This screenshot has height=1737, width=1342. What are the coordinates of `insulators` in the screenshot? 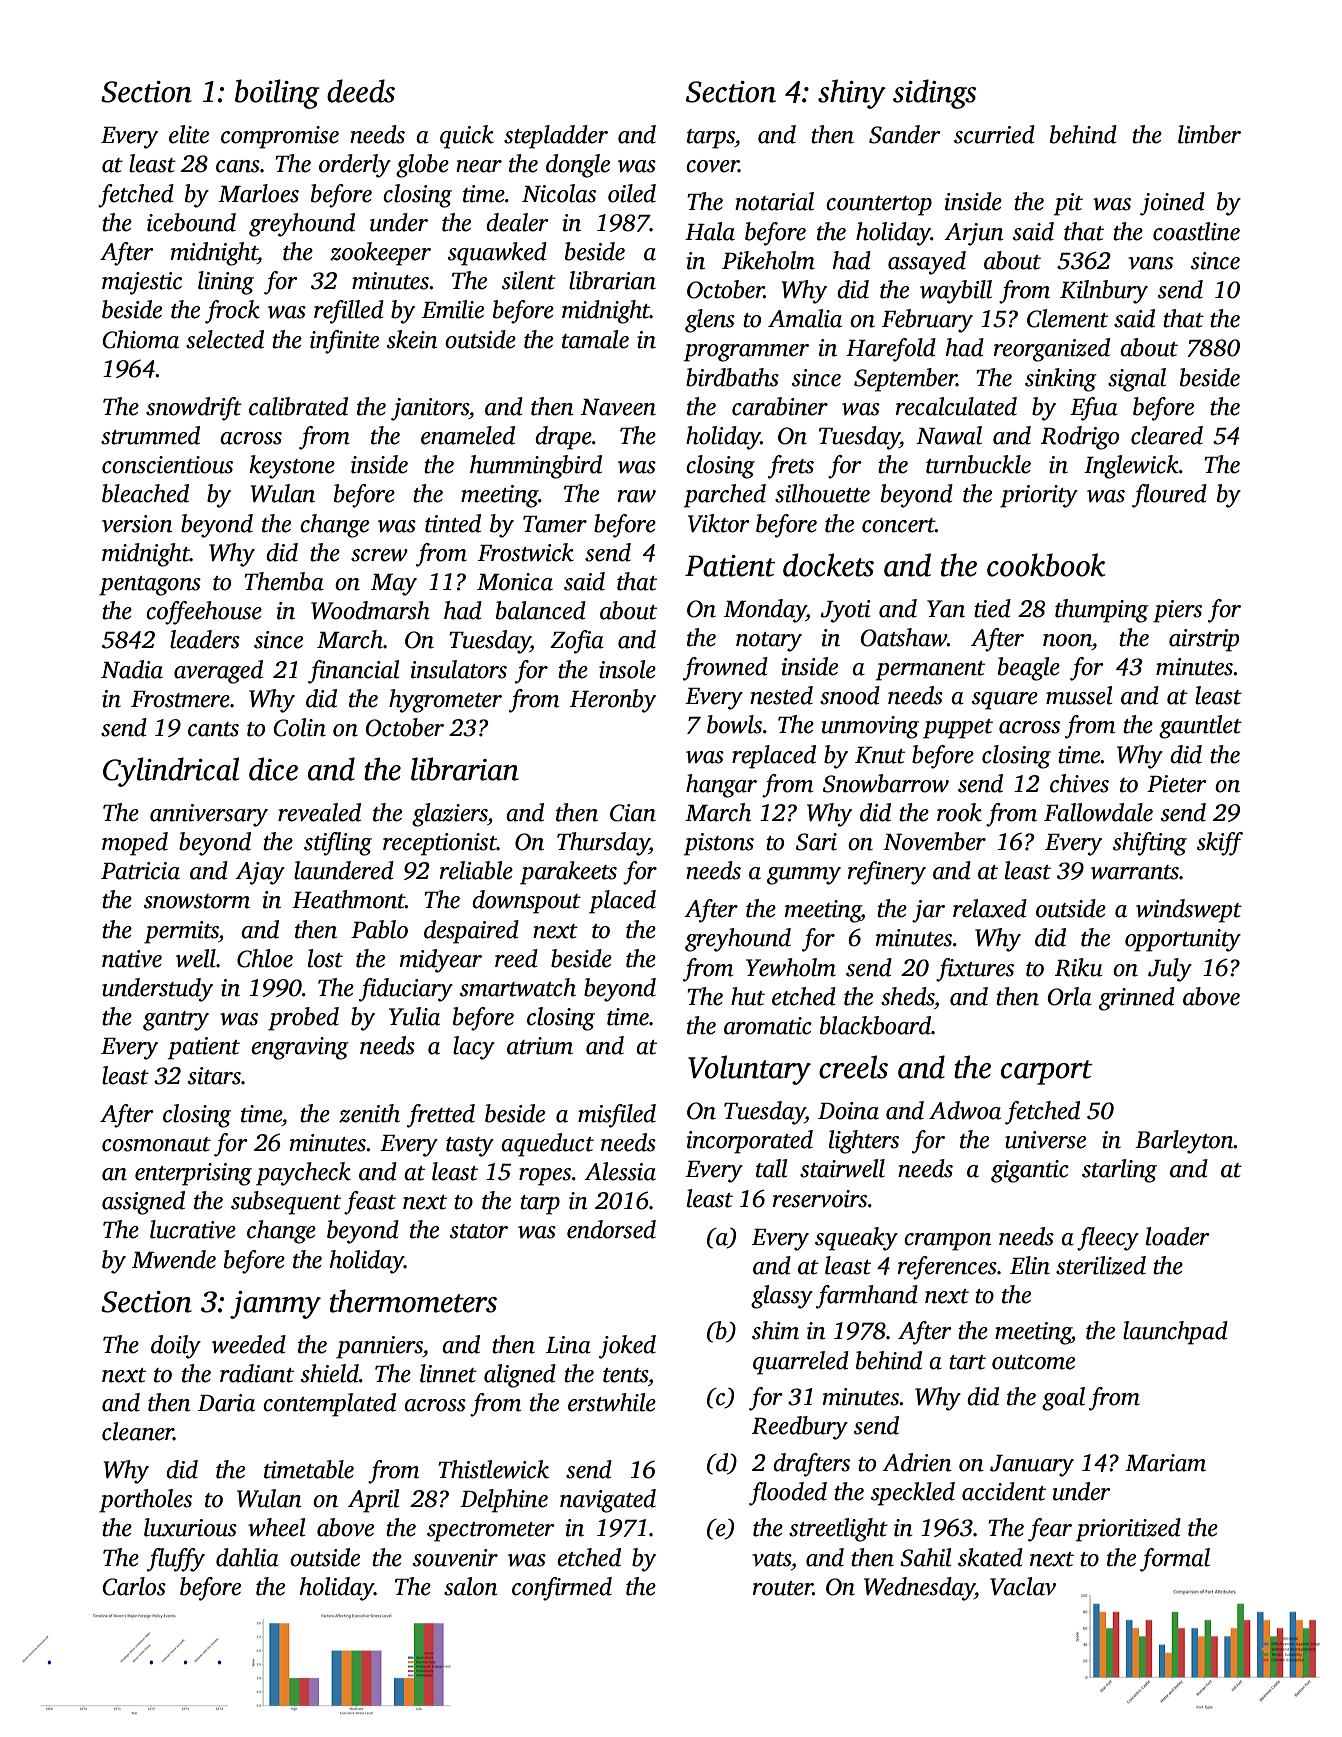 It's located at (459, 669).
